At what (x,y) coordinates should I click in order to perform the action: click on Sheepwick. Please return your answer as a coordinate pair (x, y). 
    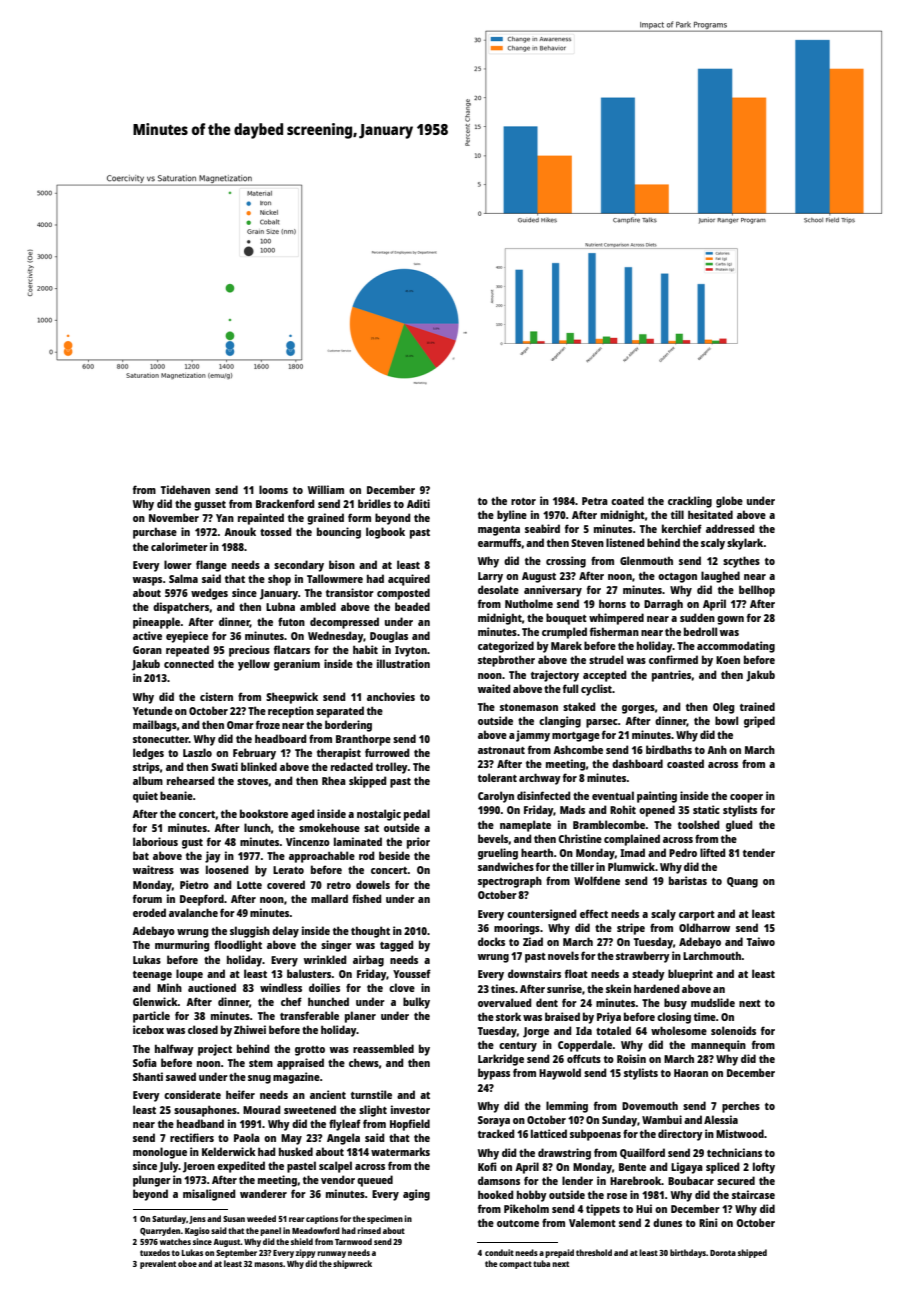
    Looking at the image, I should click on (292, 698).
